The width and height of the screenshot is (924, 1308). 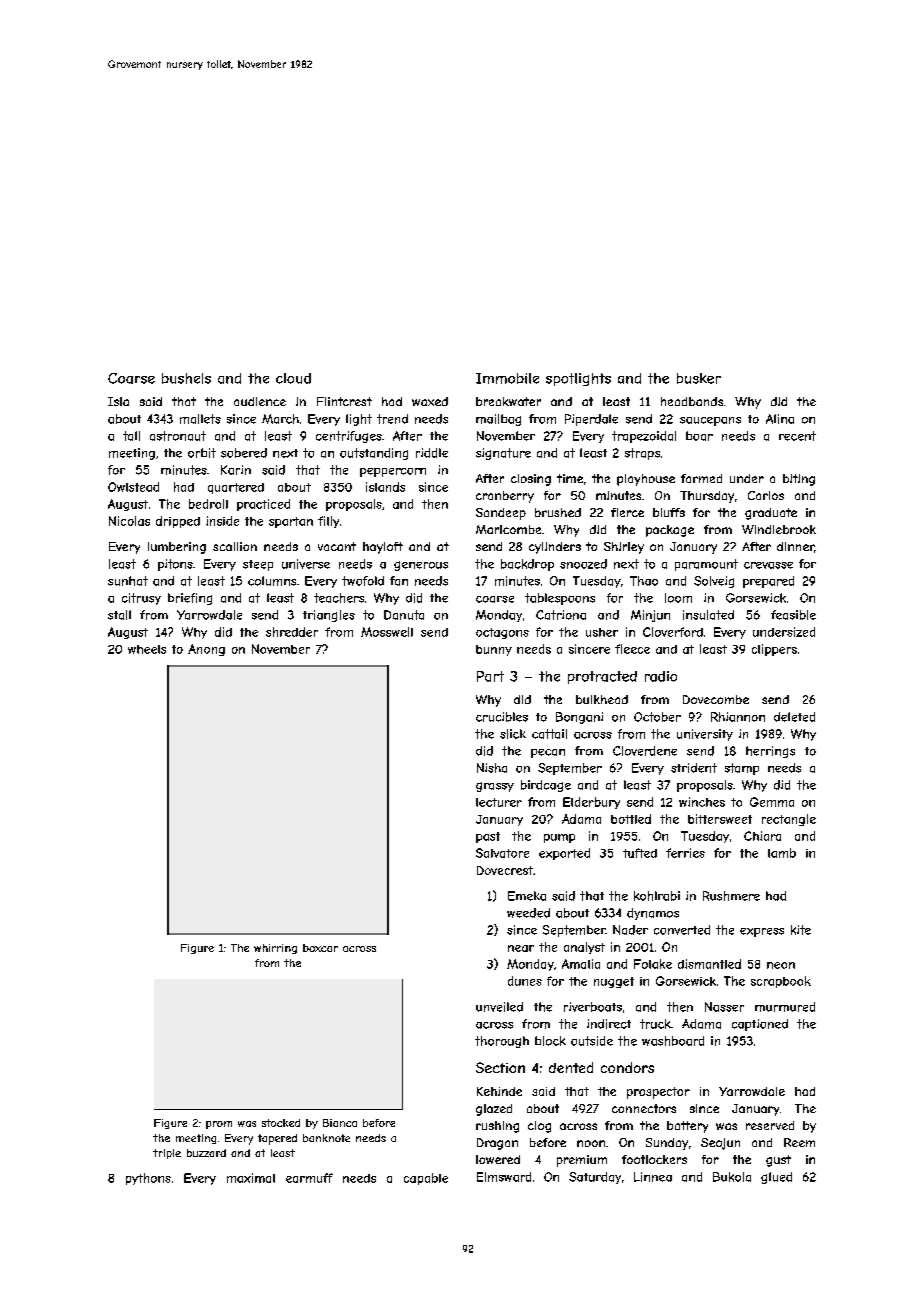 What do you see at coordinates (776, 1178) in the screenshot?
I see `glued` at bounding box center [776, 1178].
